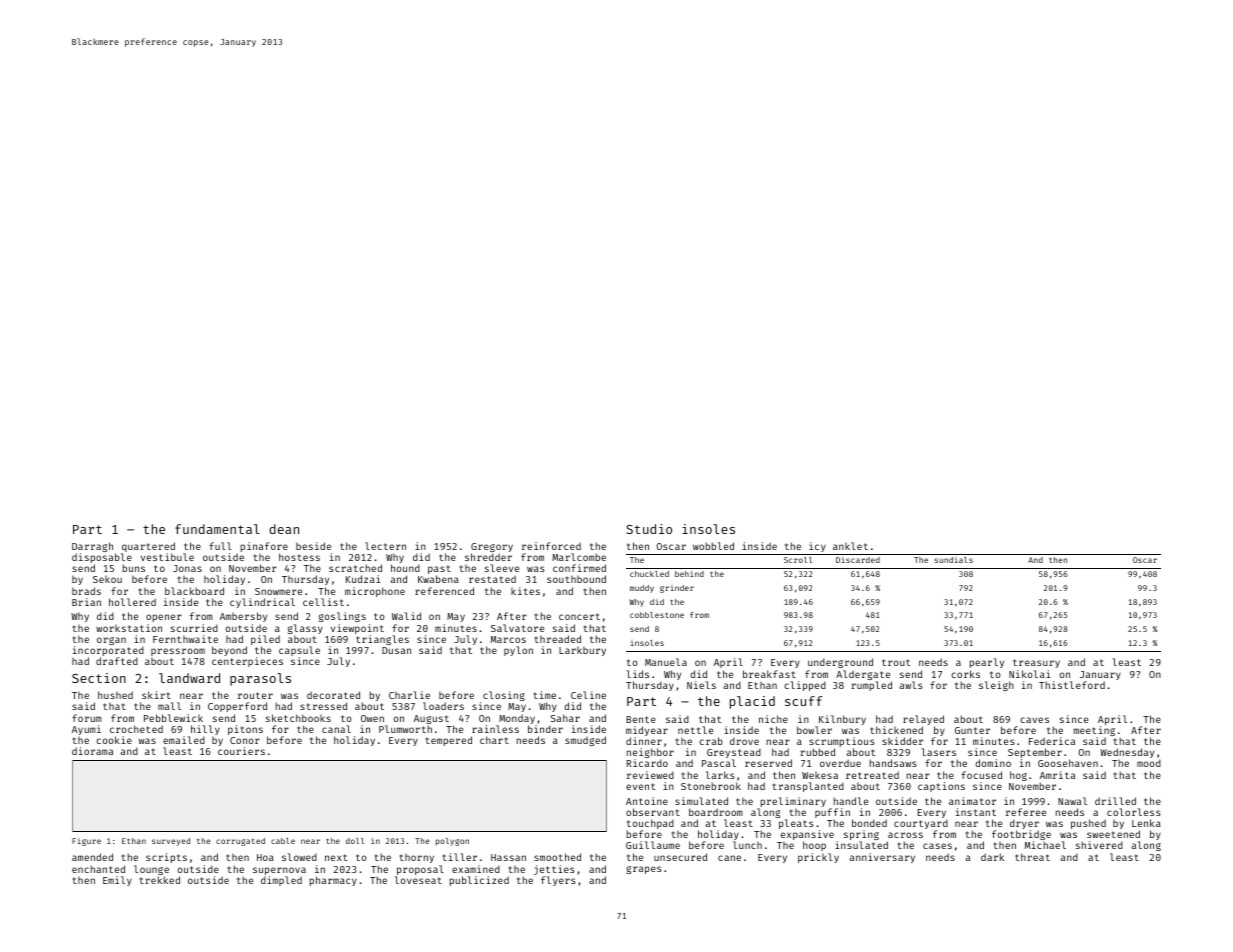 The width and height of the image is (1233, 952). What do you see at coordinates (479, 881) in the image?
I see `publicized` at bounding box center [479, 881].
